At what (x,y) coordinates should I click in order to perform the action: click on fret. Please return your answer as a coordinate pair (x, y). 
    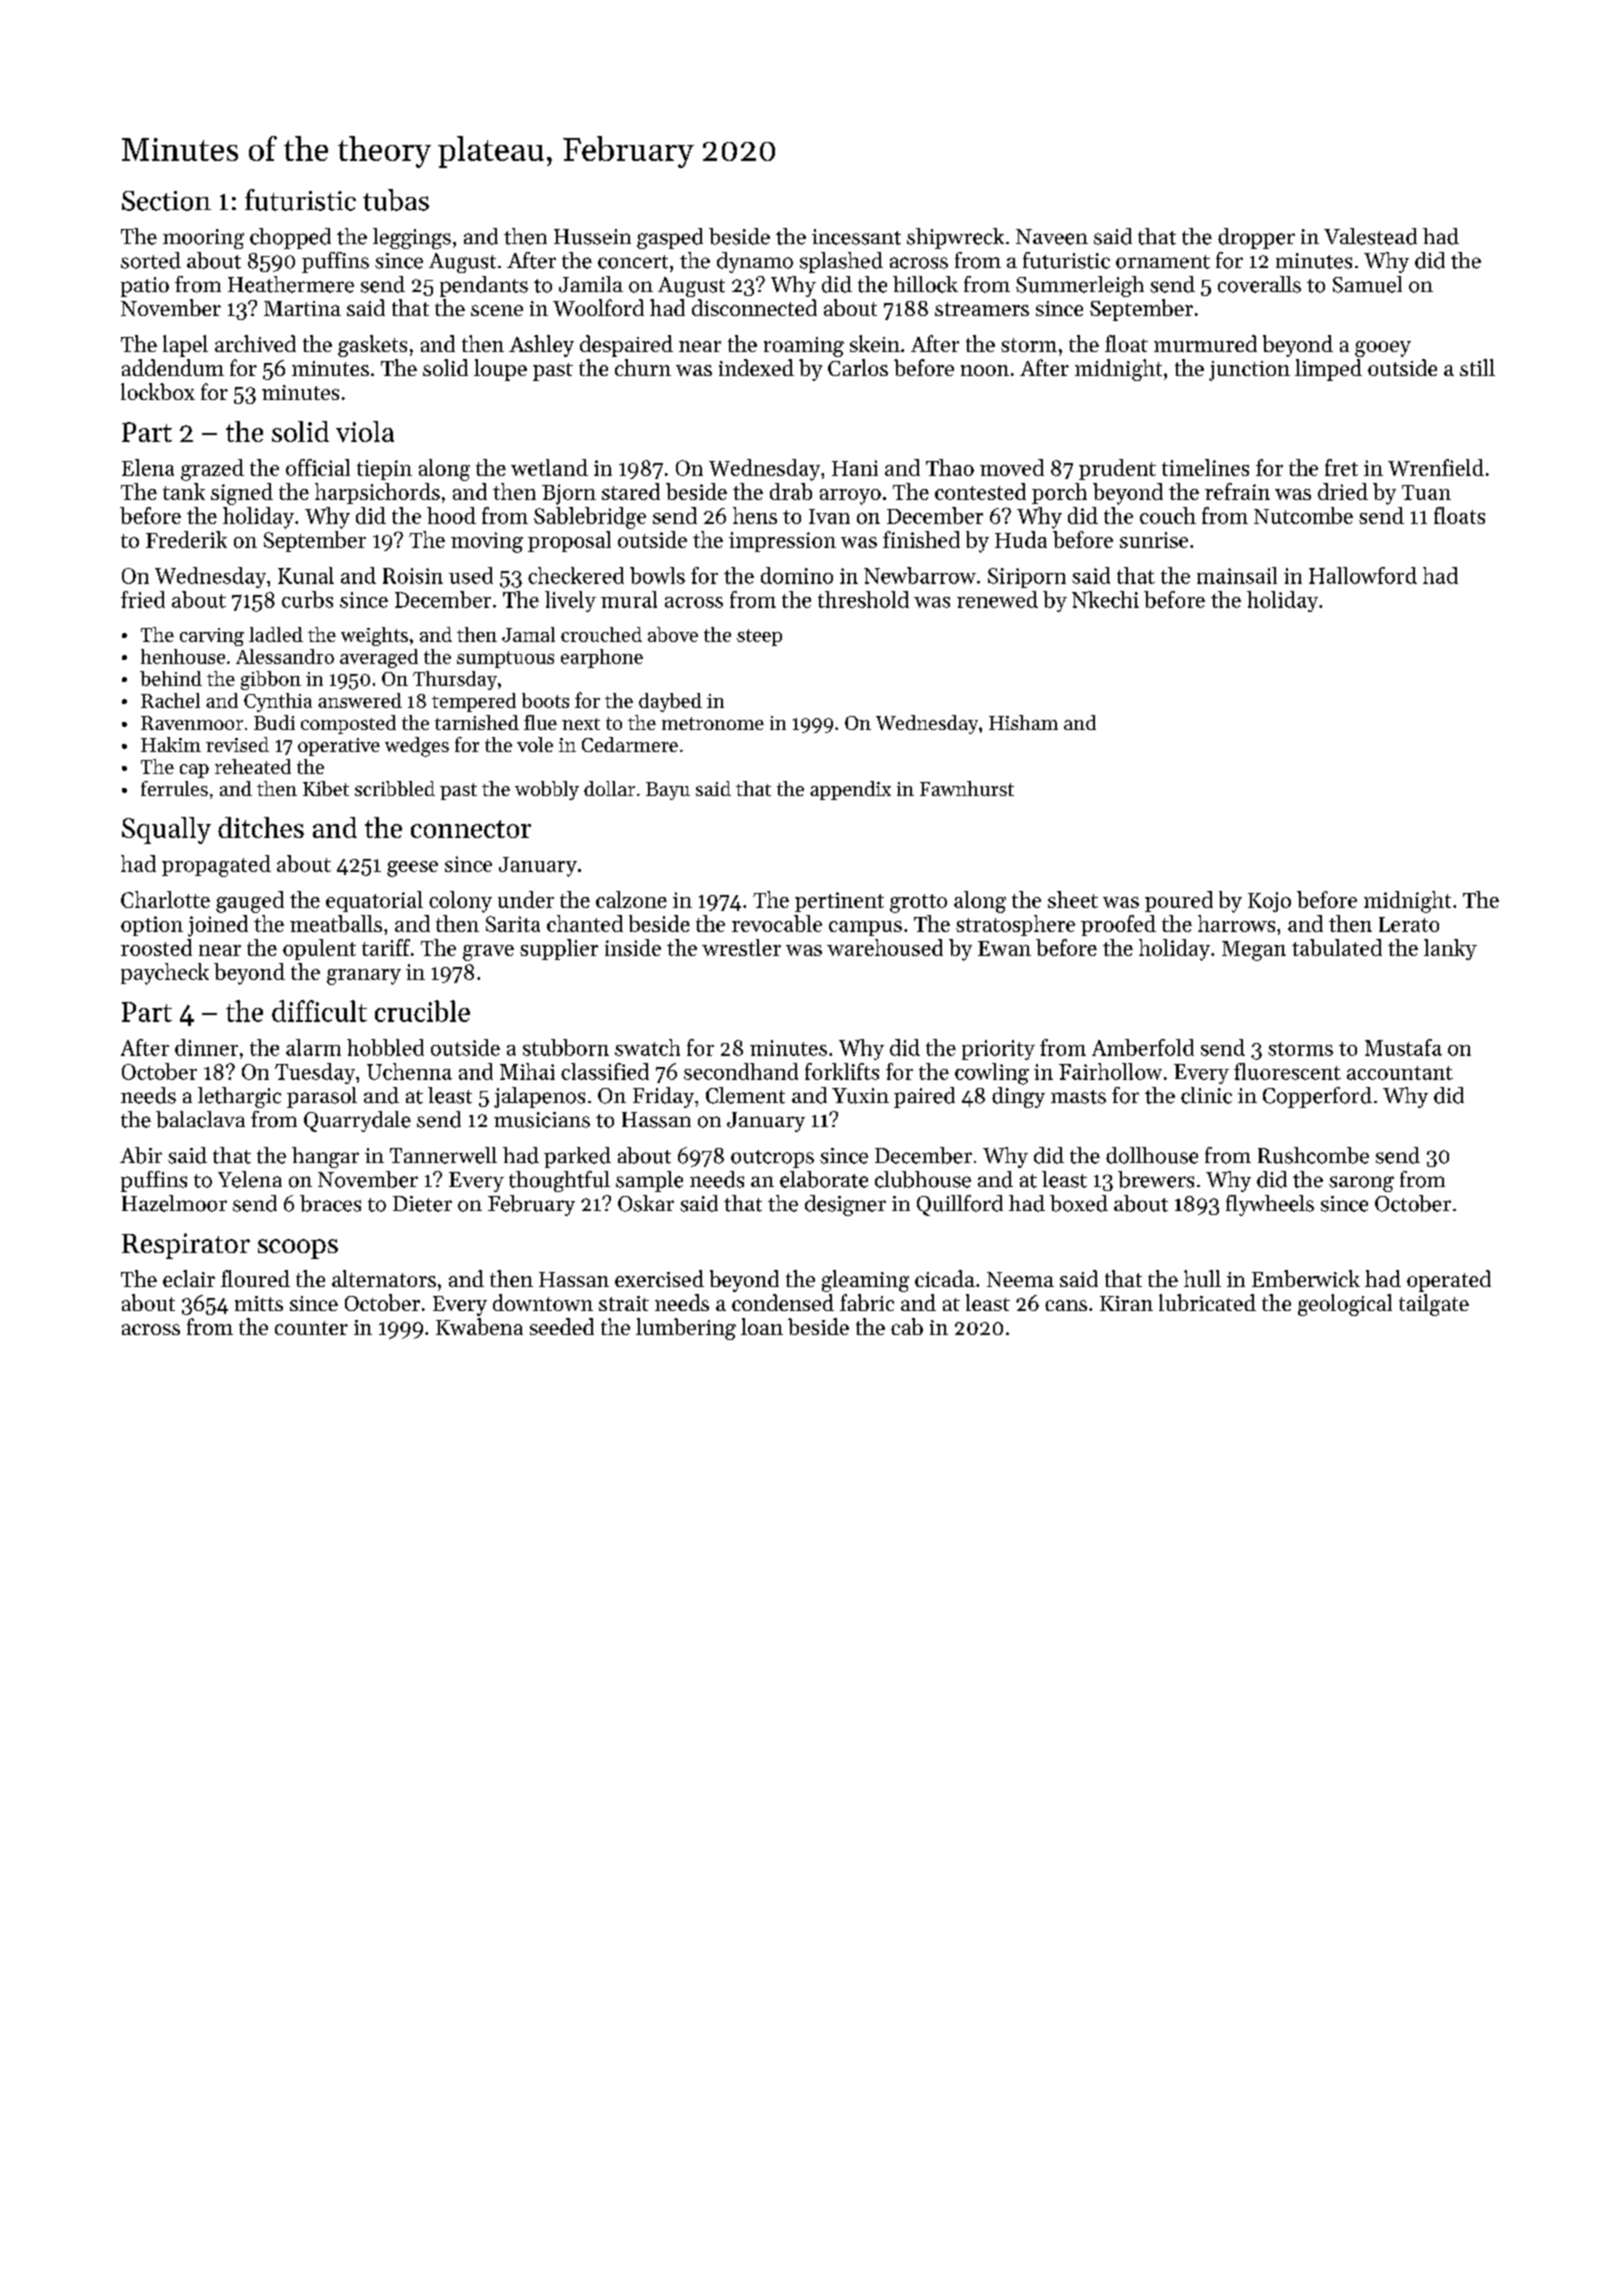
    Looking at the image, I should click on (1341, 467).
